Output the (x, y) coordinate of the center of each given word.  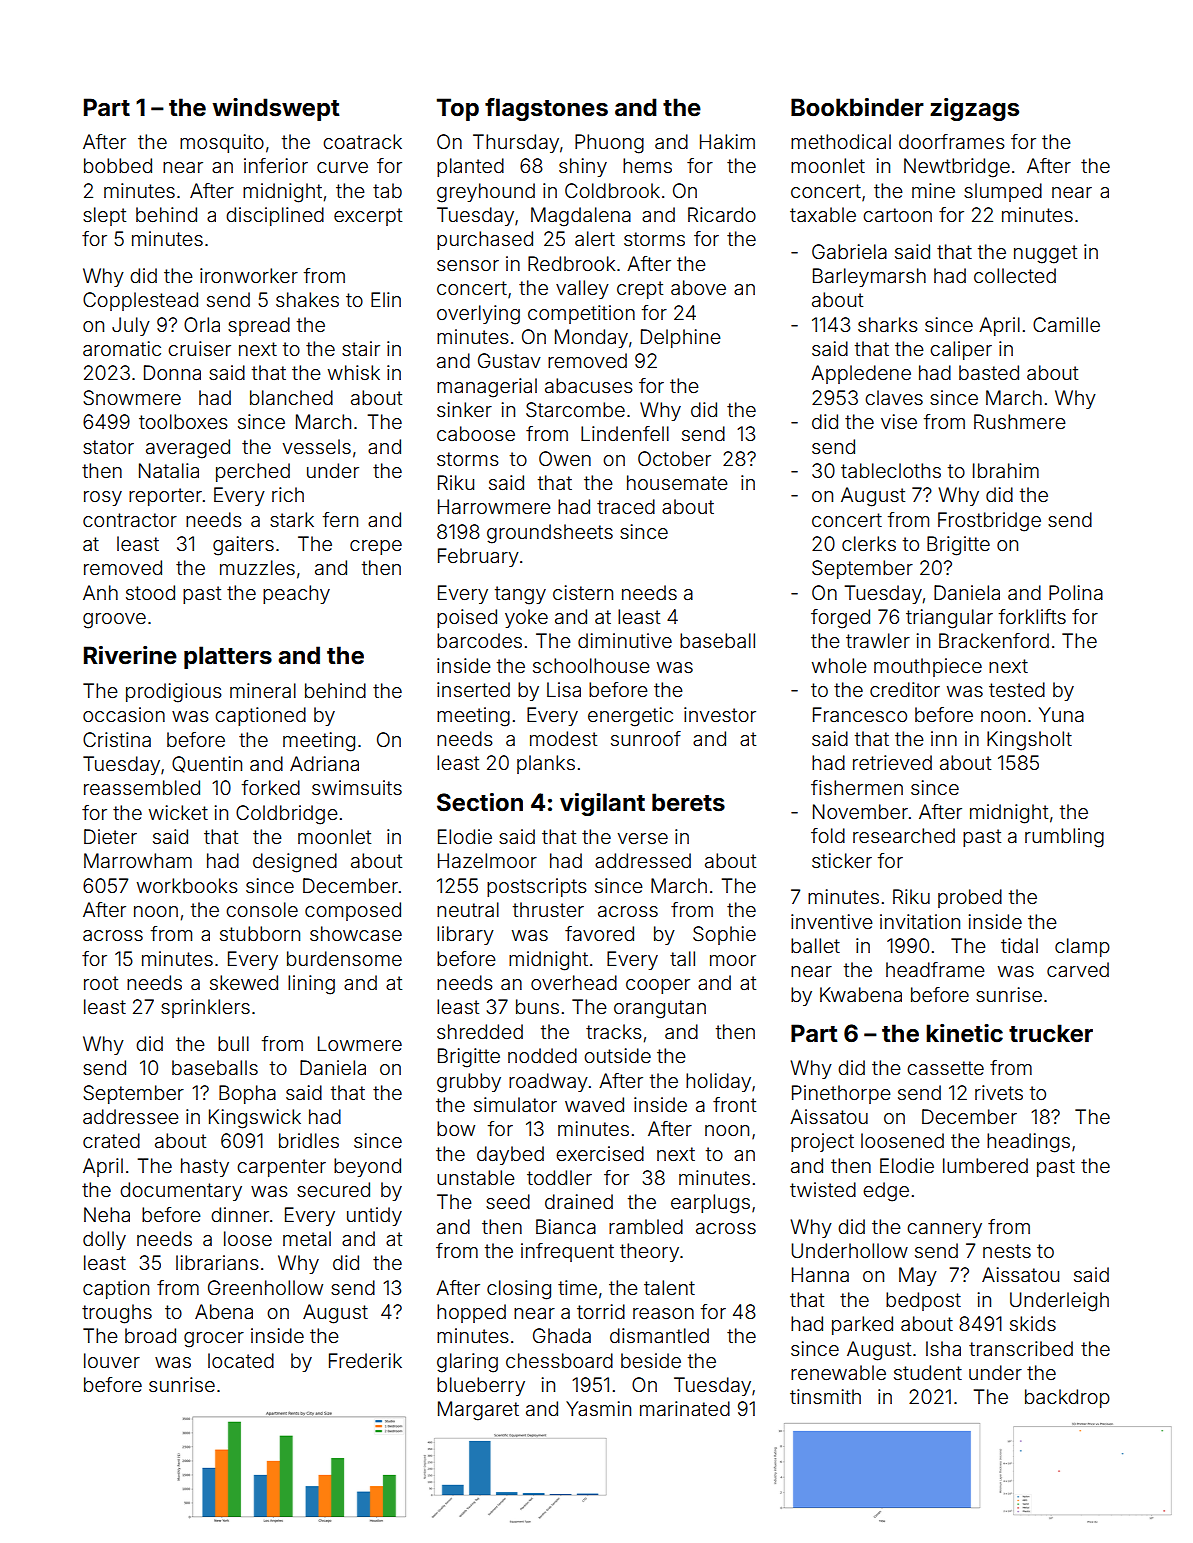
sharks (888, 325)
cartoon (897, 215)
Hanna (820, 1275)
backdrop (1067, 1398)
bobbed (118, 165)
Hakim (727, 142)
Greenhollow (265, 1287)
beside (651, 1360)
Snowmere (132, 398)
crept (640, 290)
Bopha (247, 1094)
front (734, 1104)
